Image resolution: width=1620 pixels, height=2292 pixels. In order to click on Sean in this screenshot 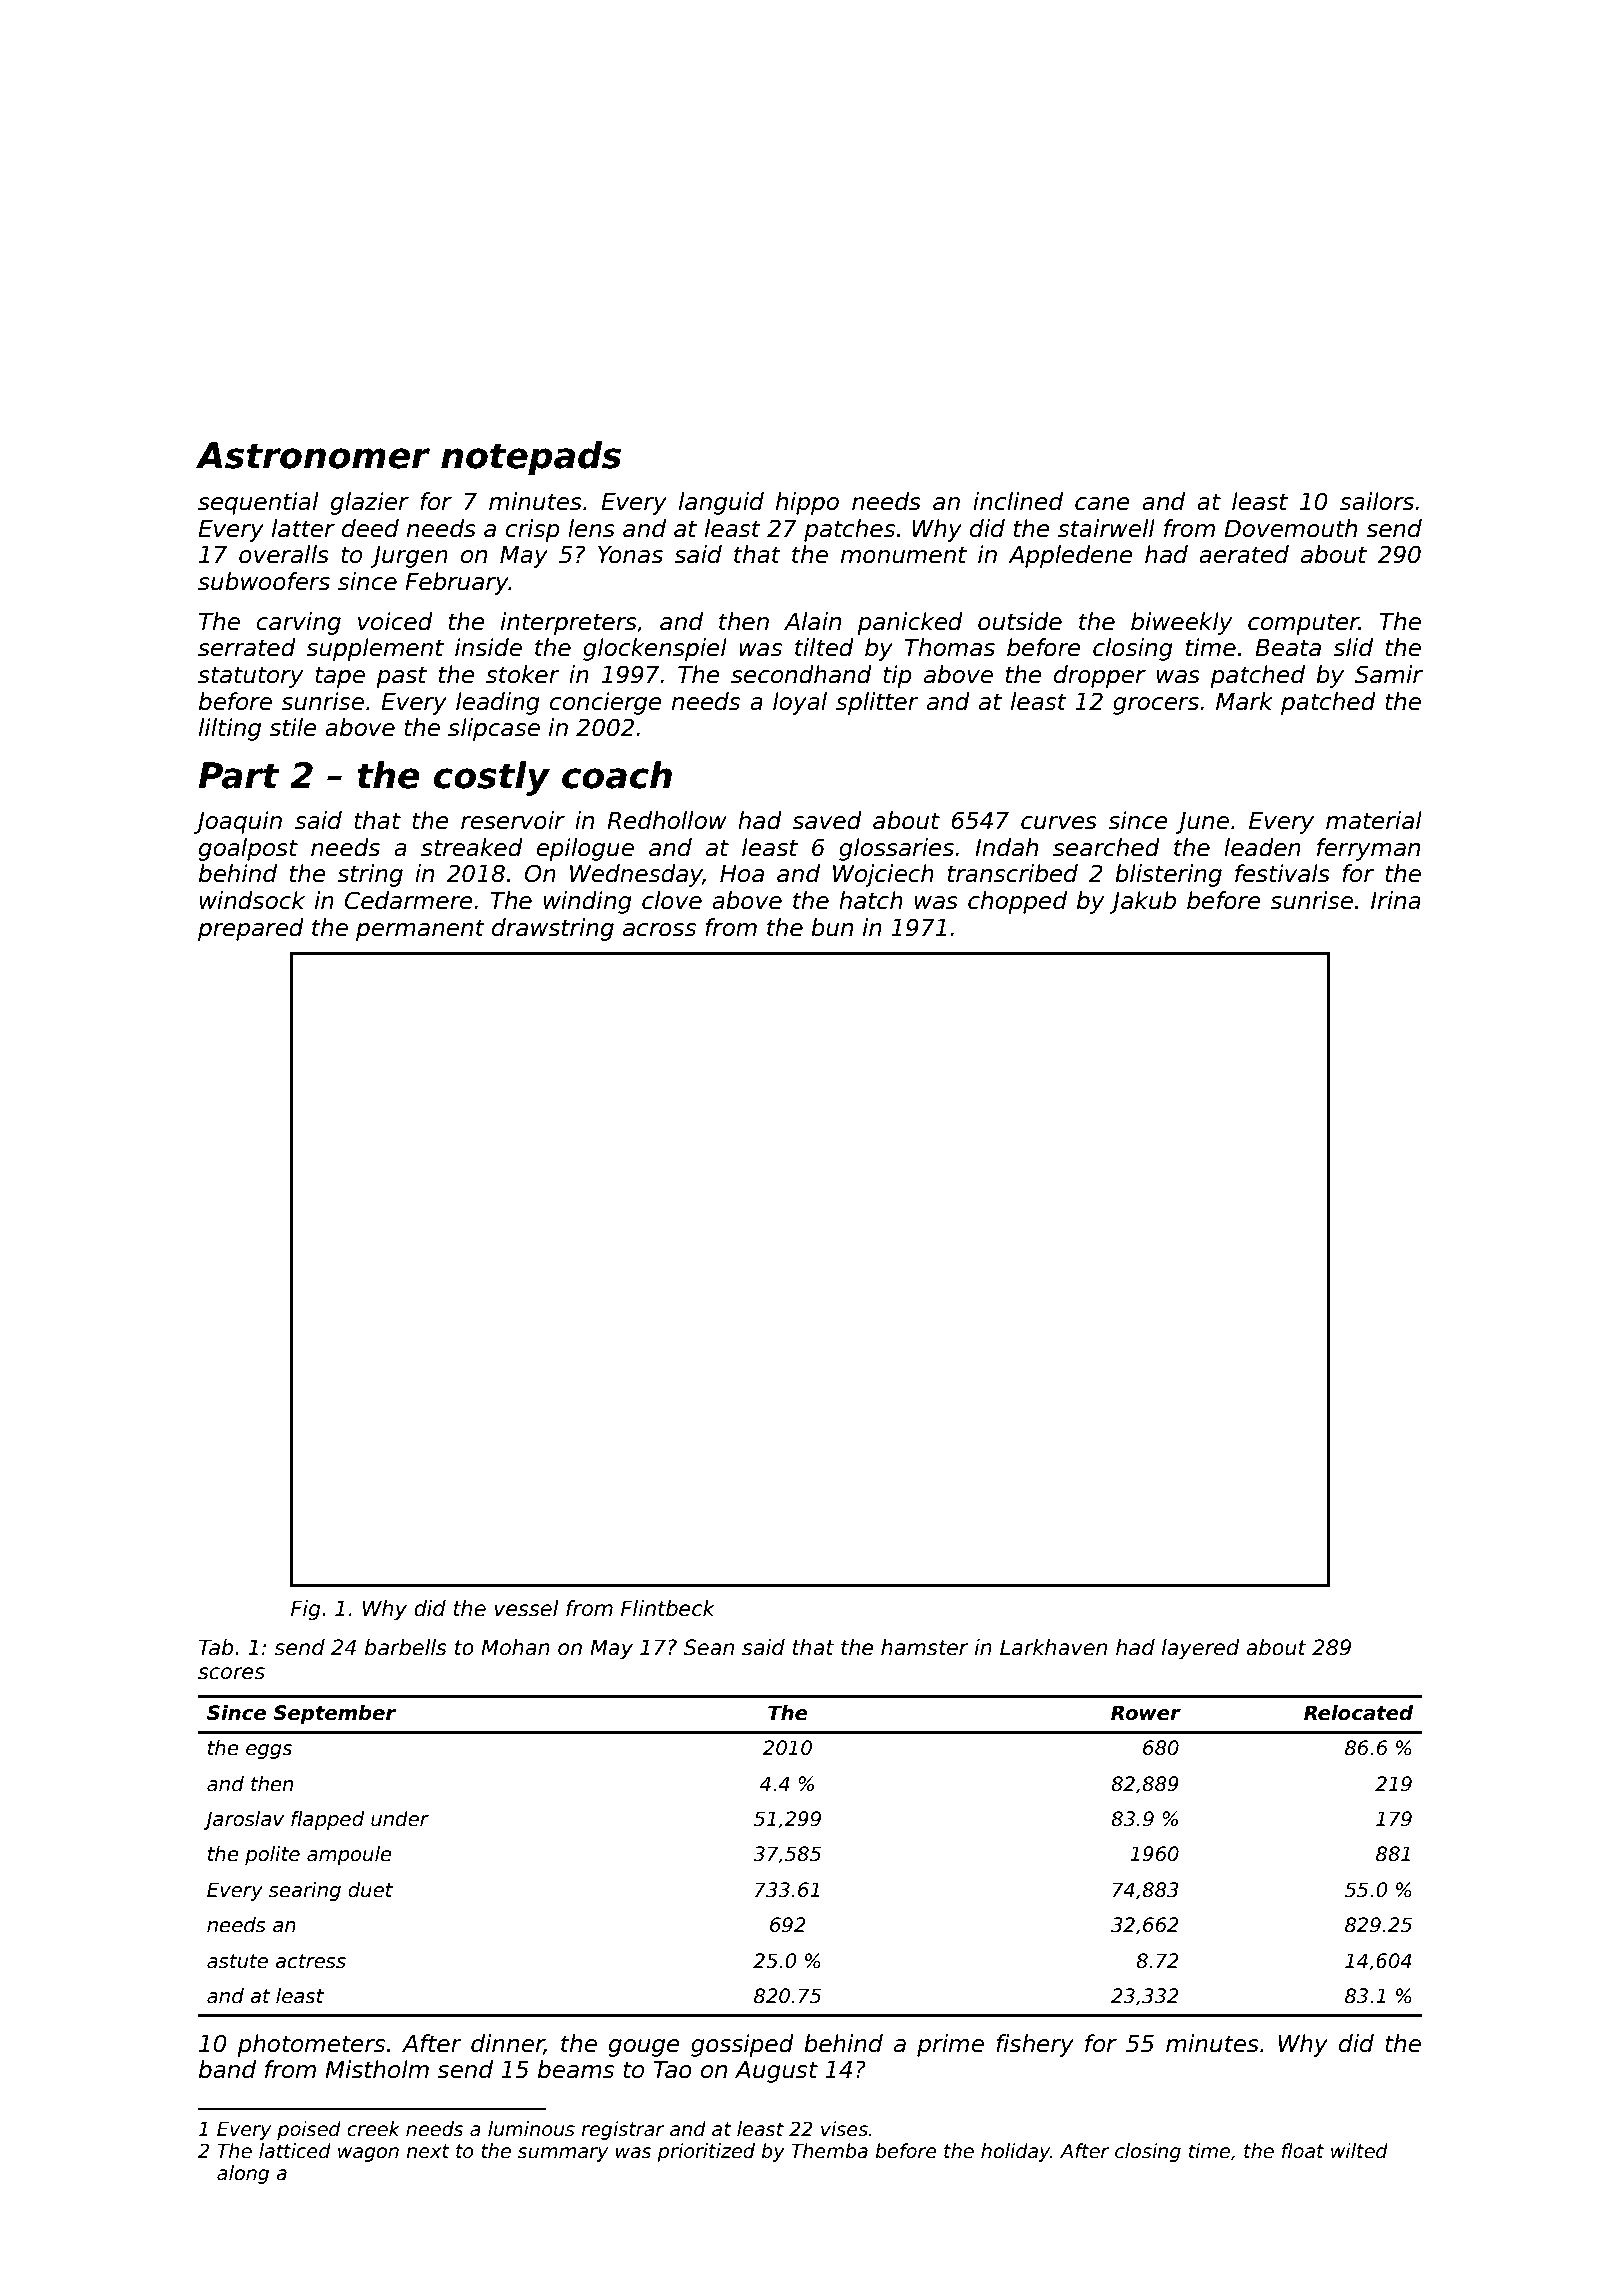, I will do `click(709, 1647)`.
